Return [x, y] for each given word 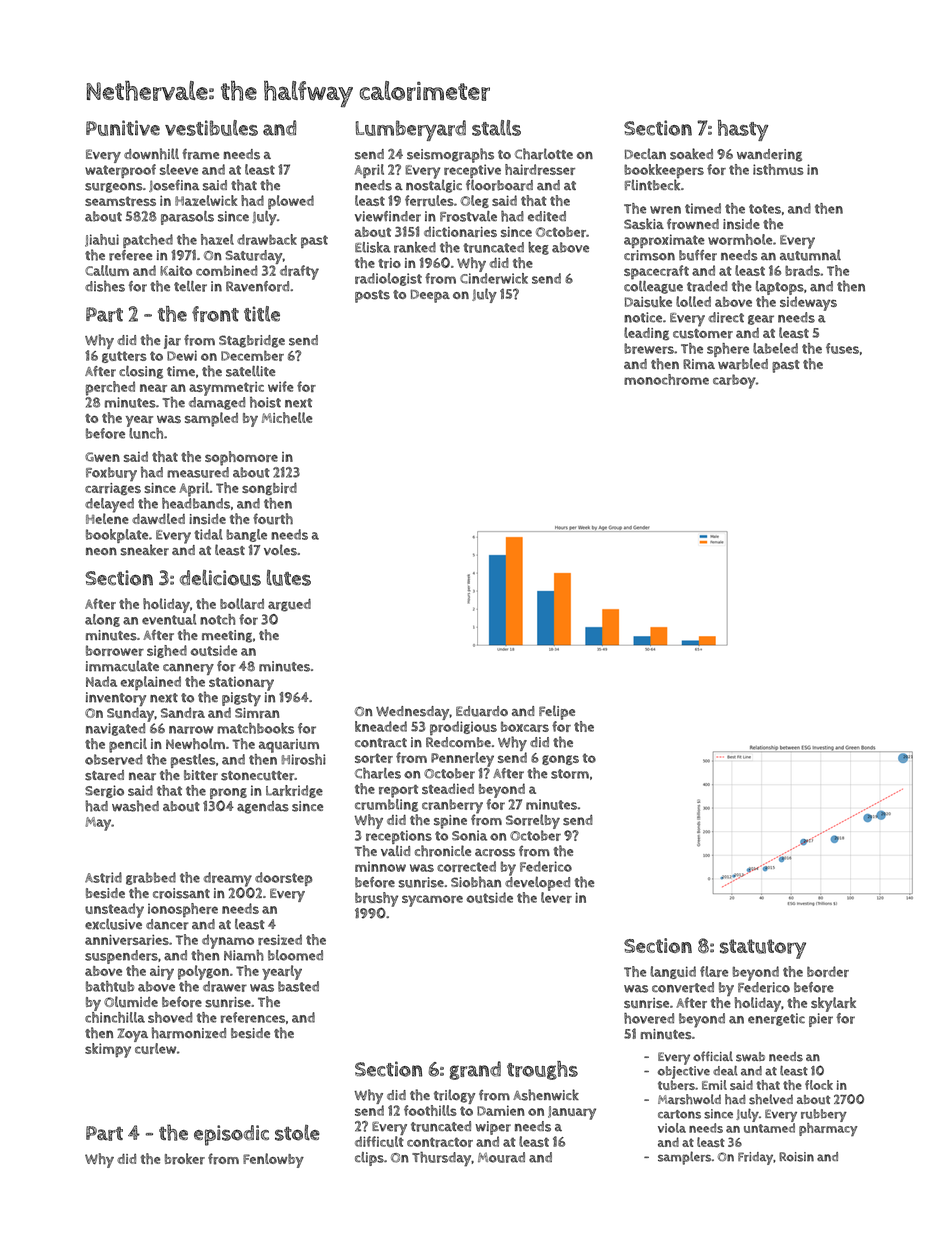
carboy [734, 381]
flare [714, 971]
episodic [231, 1135]
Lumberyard [411, 130]
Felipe [557, 712]
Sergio [104, 791]
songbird [269, 488]
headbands [196, 503]
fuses [842, 348]
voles [280, 550]
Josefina [174, 186]
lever [556, 897]
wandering [769, 155]
